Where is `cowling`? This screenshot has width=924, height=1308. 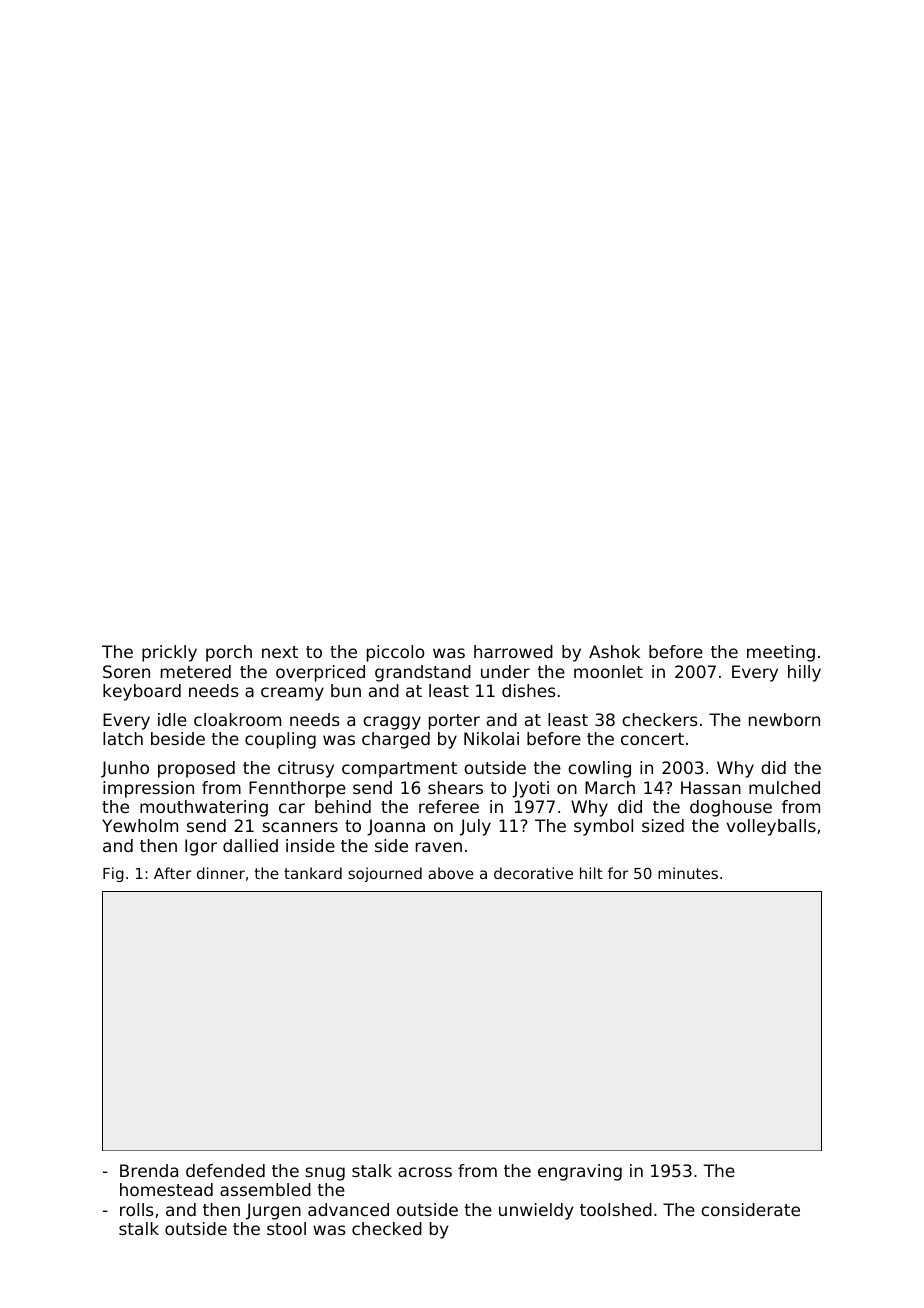 cowling is located at coordinates (599, 769).
